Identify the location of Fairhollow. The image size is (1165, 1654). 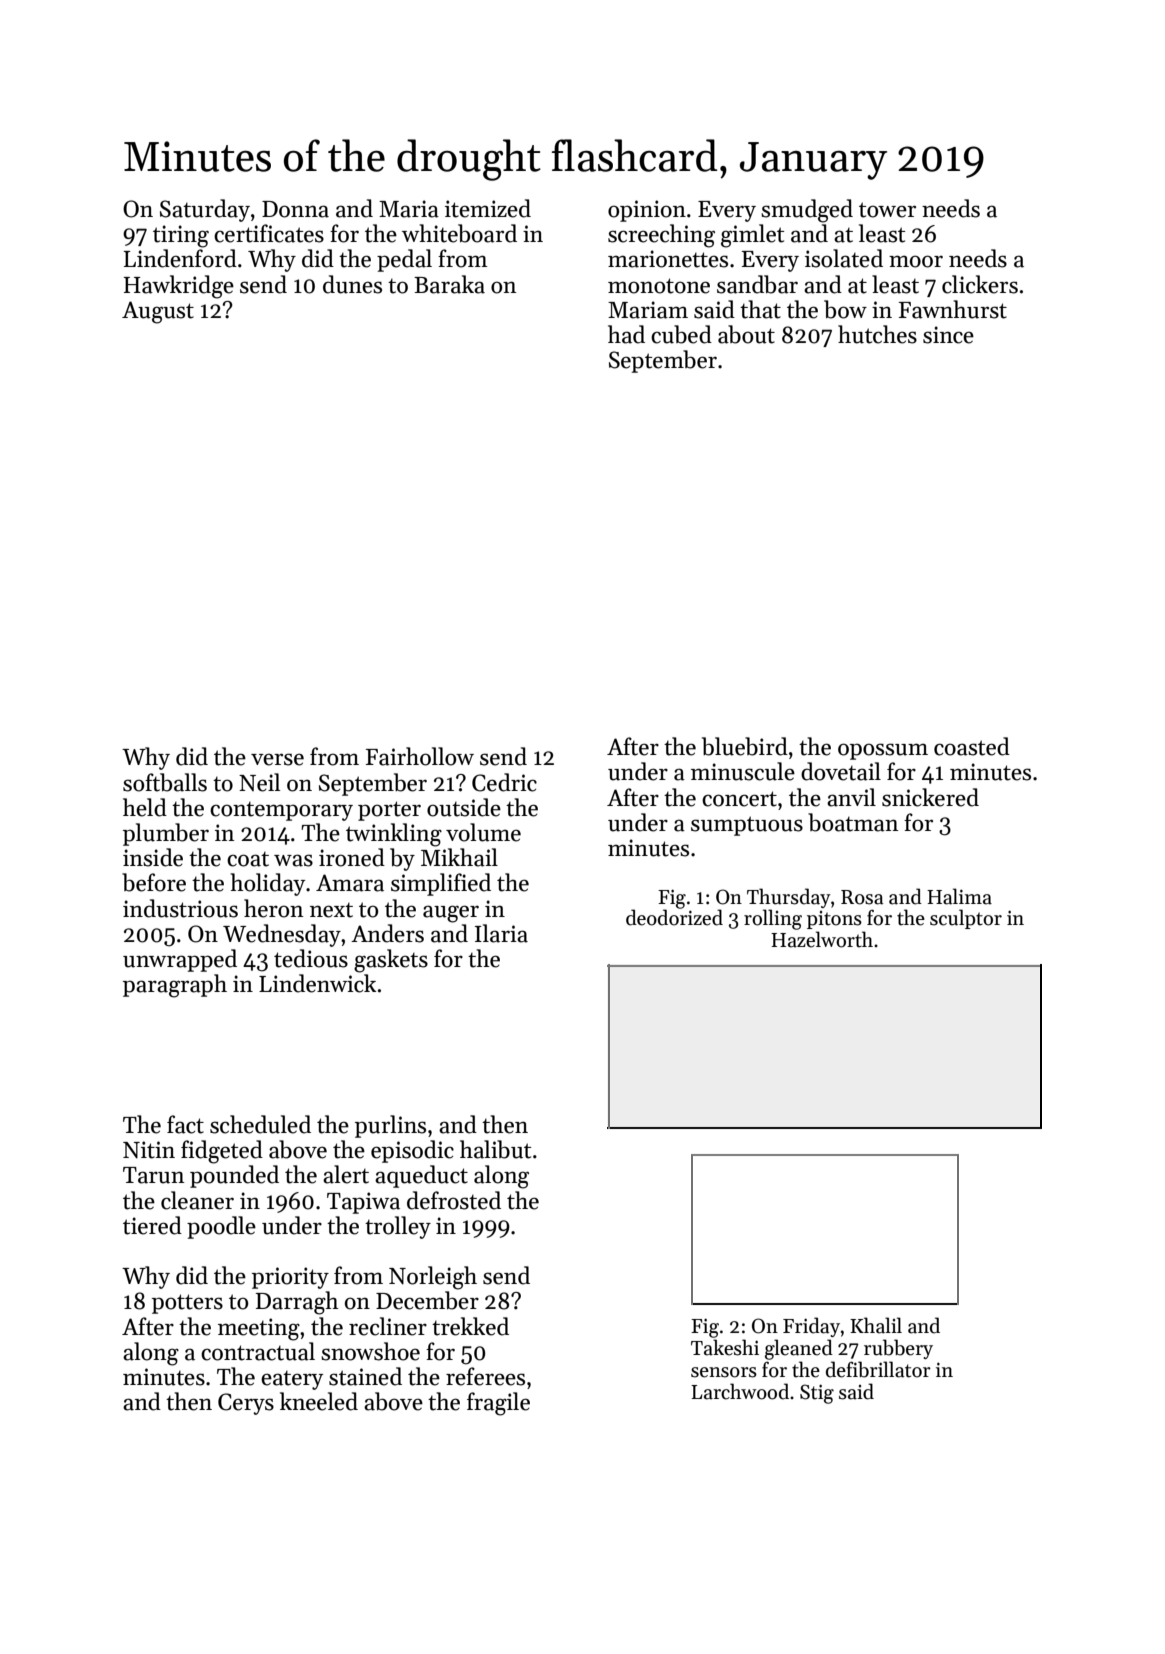
(420, 756).
